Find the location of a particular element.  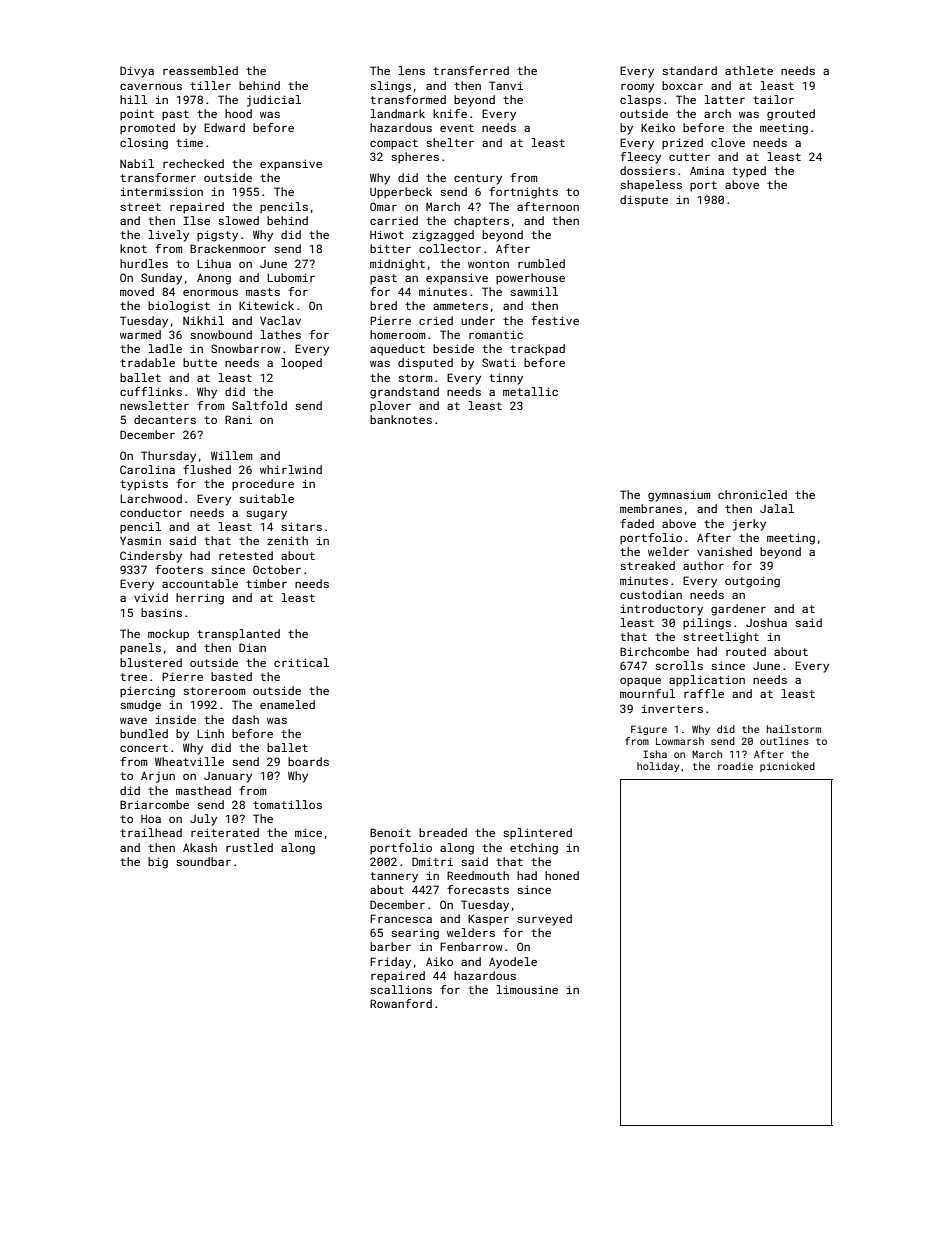

rumbled is located at coordinates (541, 263).
